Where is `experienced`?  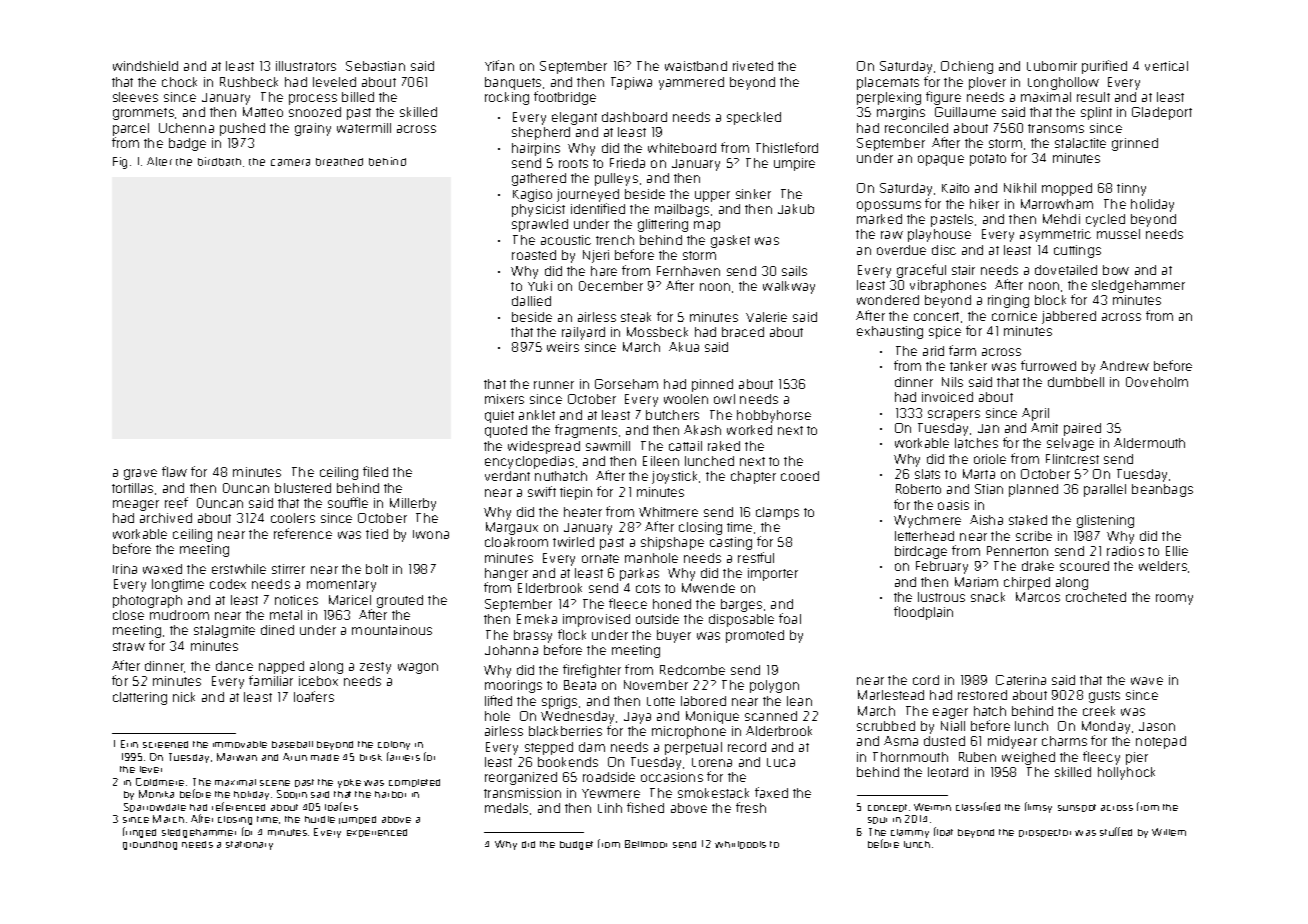 experienced is located at coordinates (377, 833).
